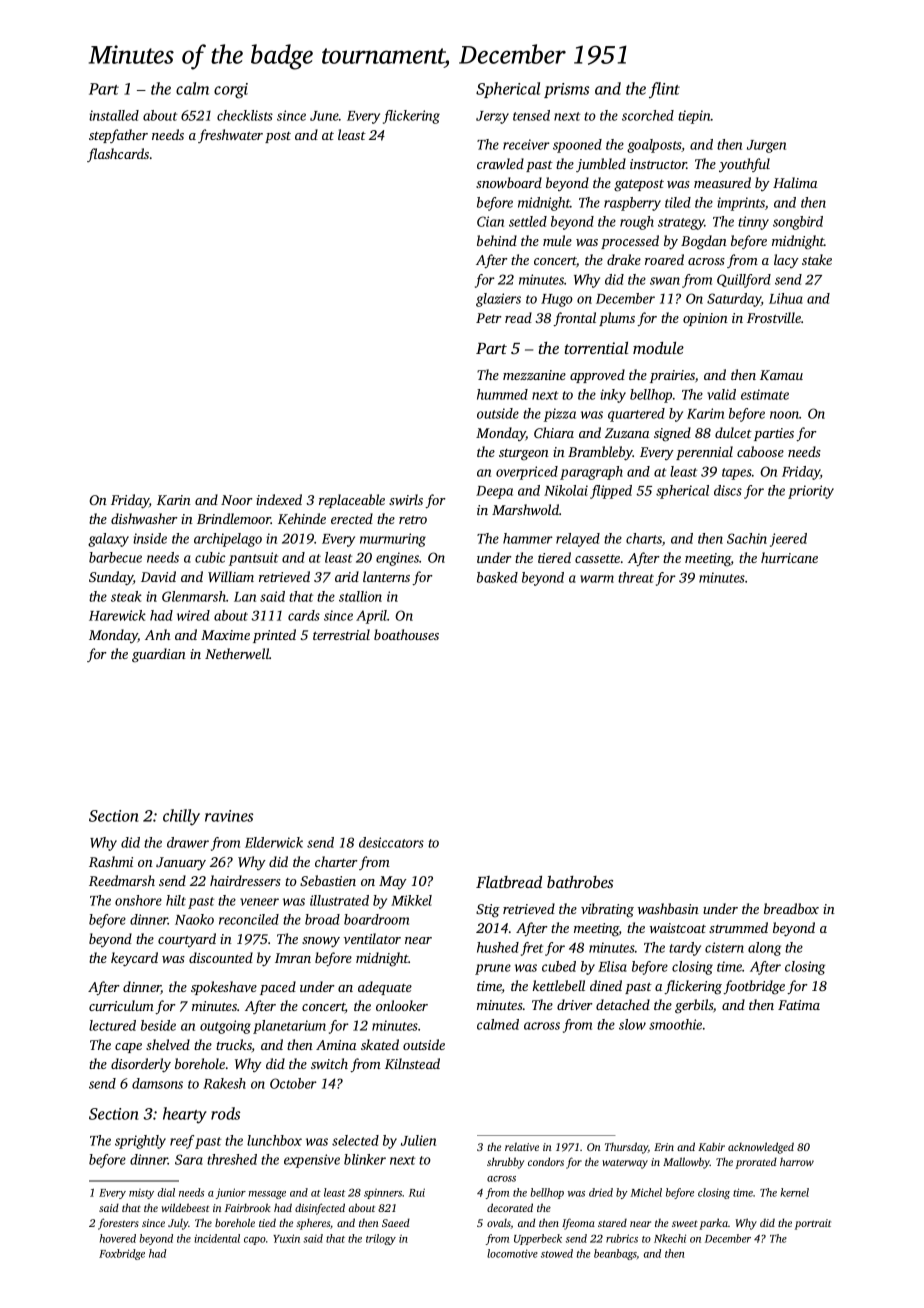 The height and width of the document is (1308, 924). What do you see at coordinates (111, 861) in the document?
I see `Rashmi` at bounding box center [111, 861].
